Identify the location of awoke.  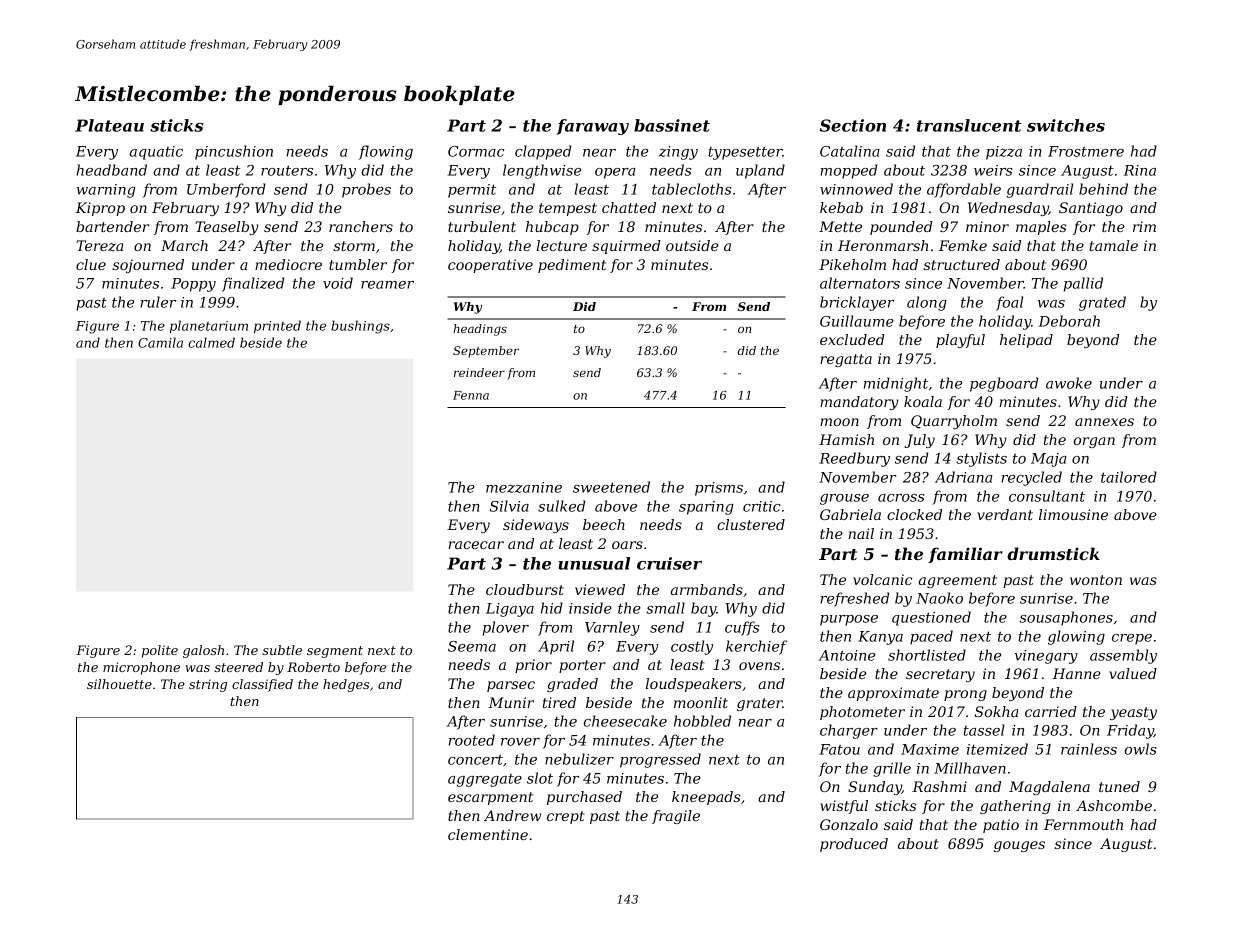
(1069, 383).
